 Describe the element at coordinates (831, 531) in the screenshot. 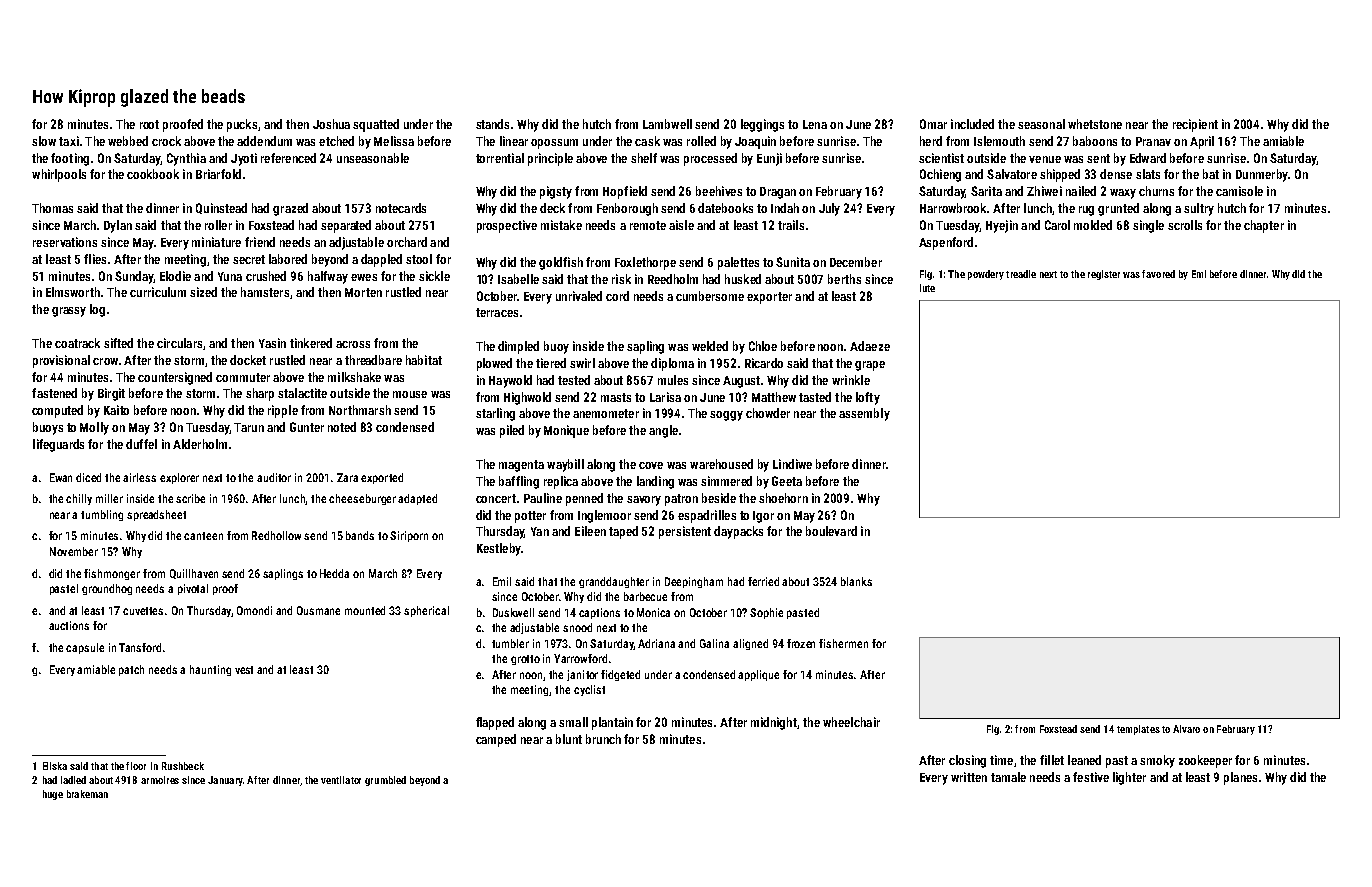

I see `boulevard` at that location.
